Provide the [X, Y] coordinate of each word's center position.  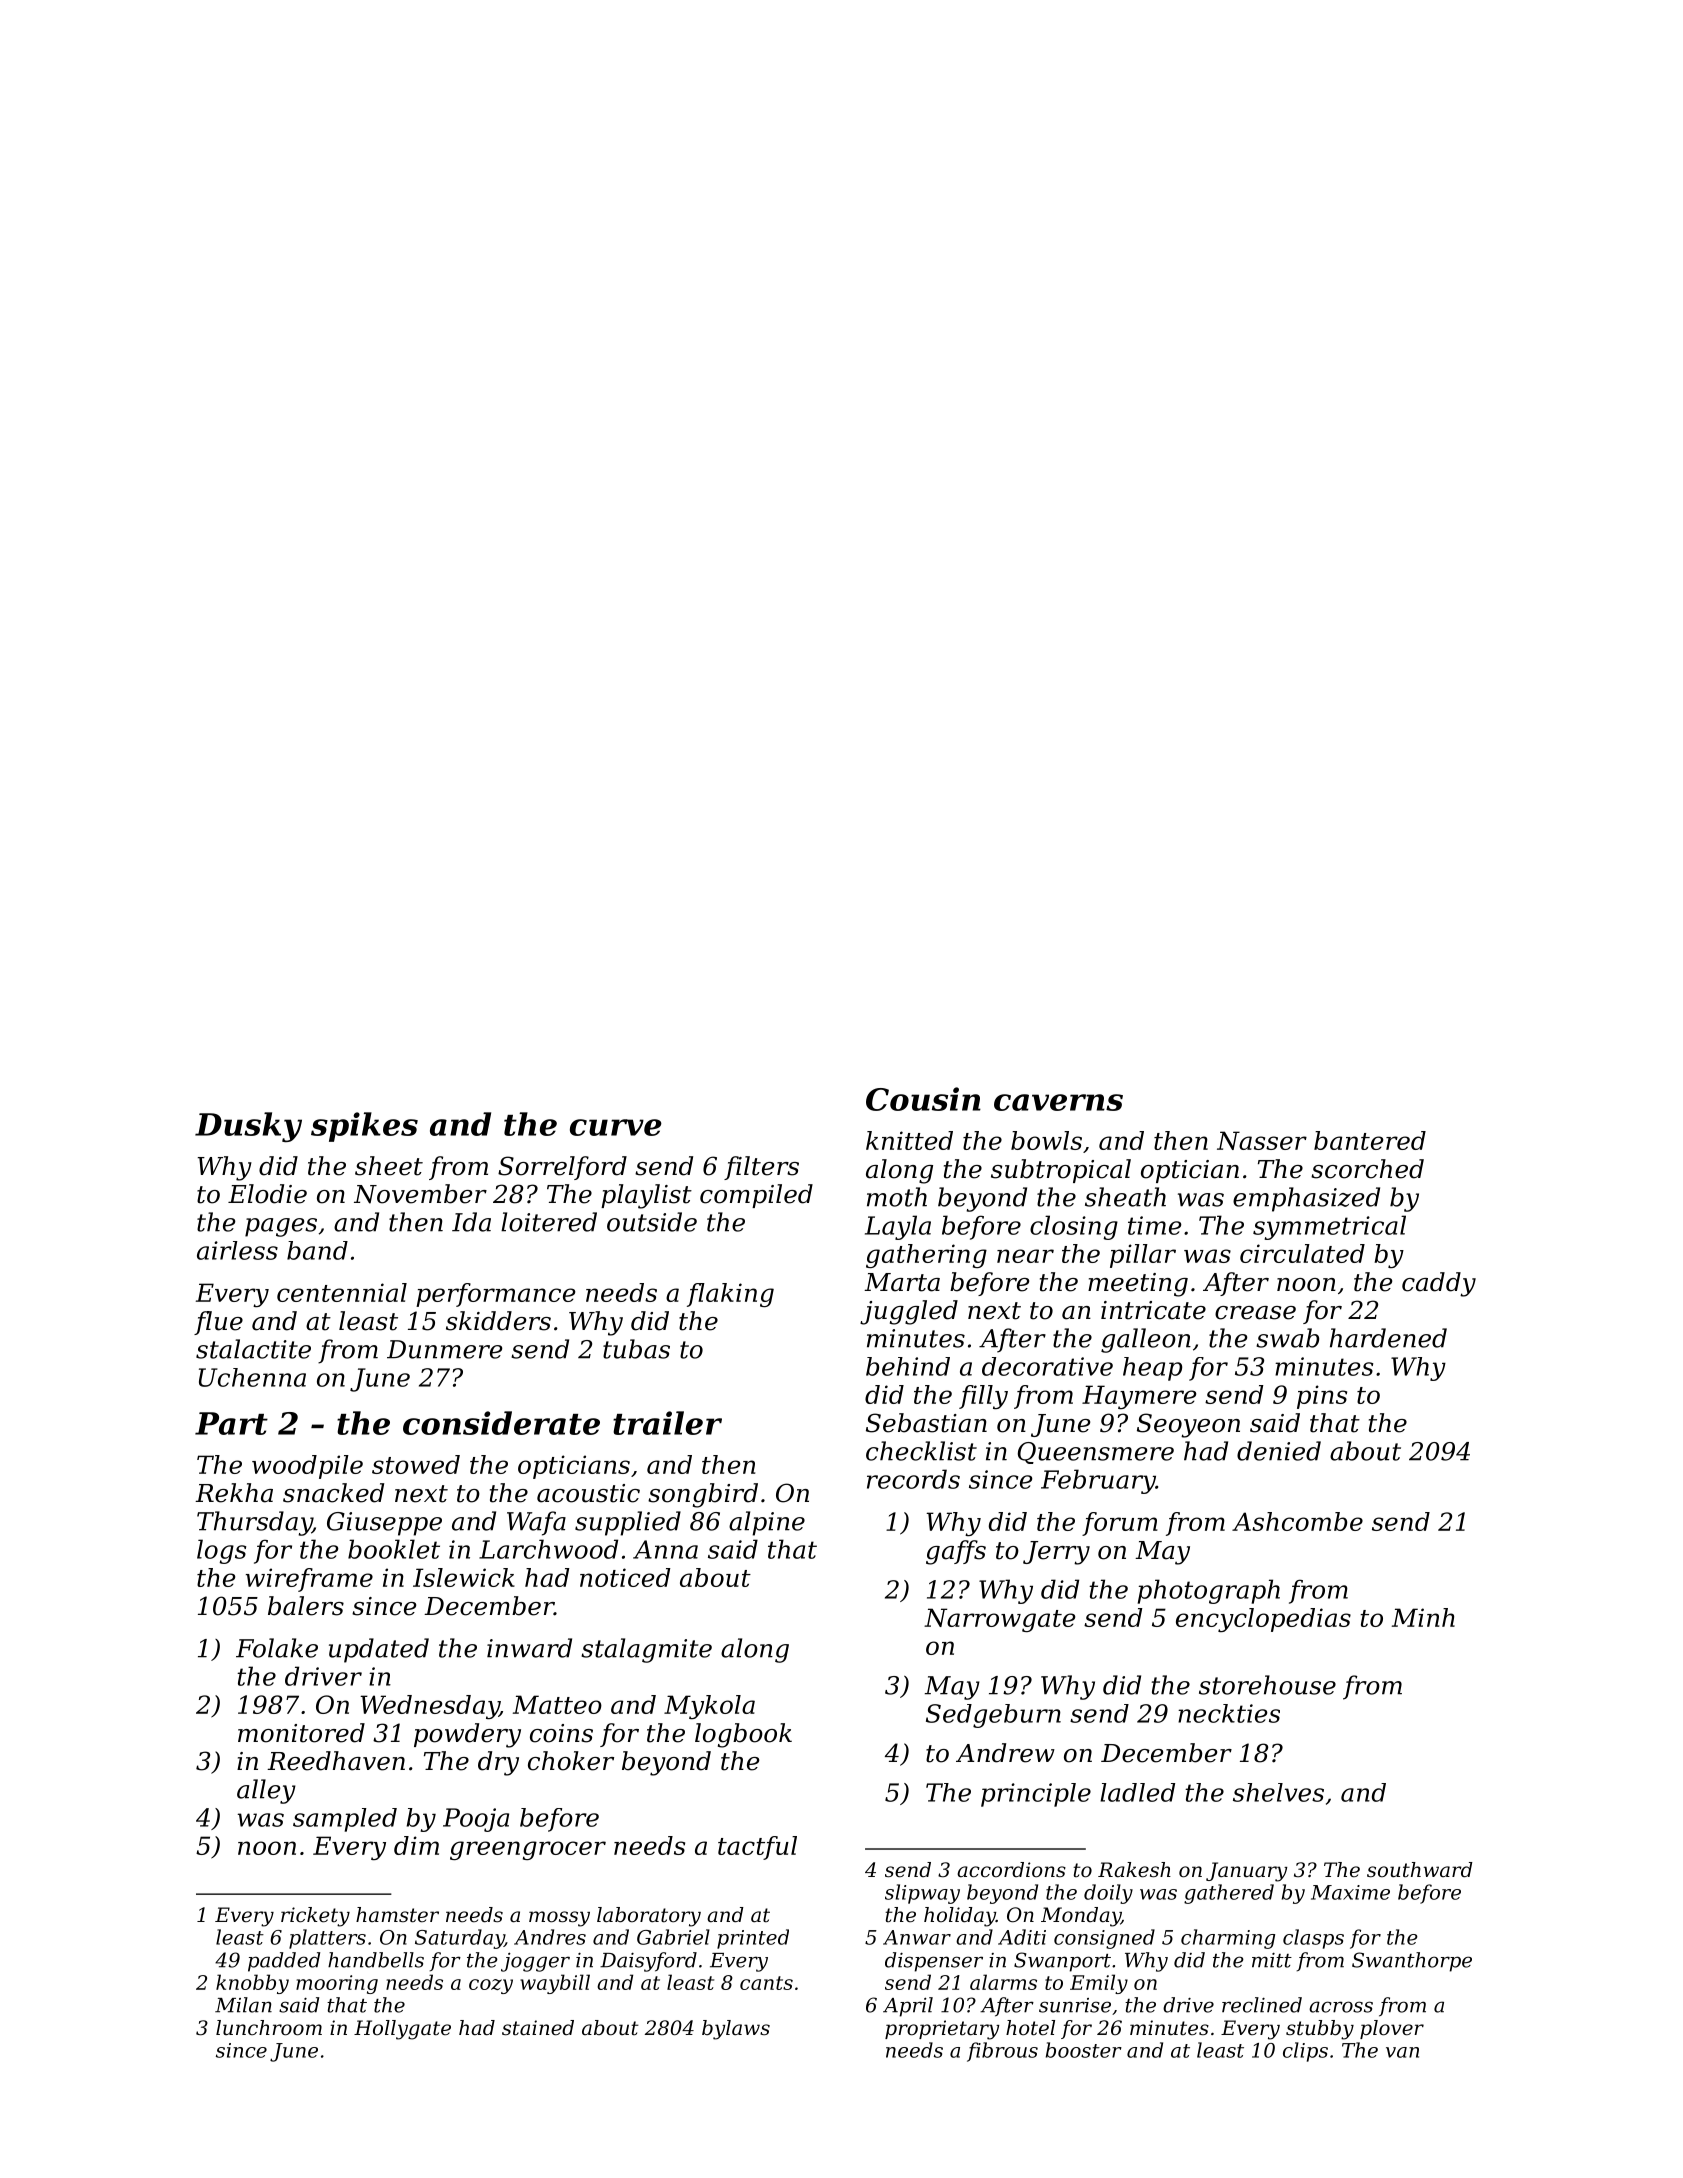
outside [652, 1222]
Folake [277, 1648]
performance [495, 1295]
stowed [416, 1464]
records [913, 1479]
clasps [1313, 1939]
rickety [315, 1917]
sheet [389, 1166]
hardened [1388, 1338]
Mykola [709, 1707]
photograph [1209, 1591]
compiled [756, 1196]
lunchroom [269, 2028]
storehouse [1267, 1685]
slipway [922, 1894]
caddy [1439, 1284]
